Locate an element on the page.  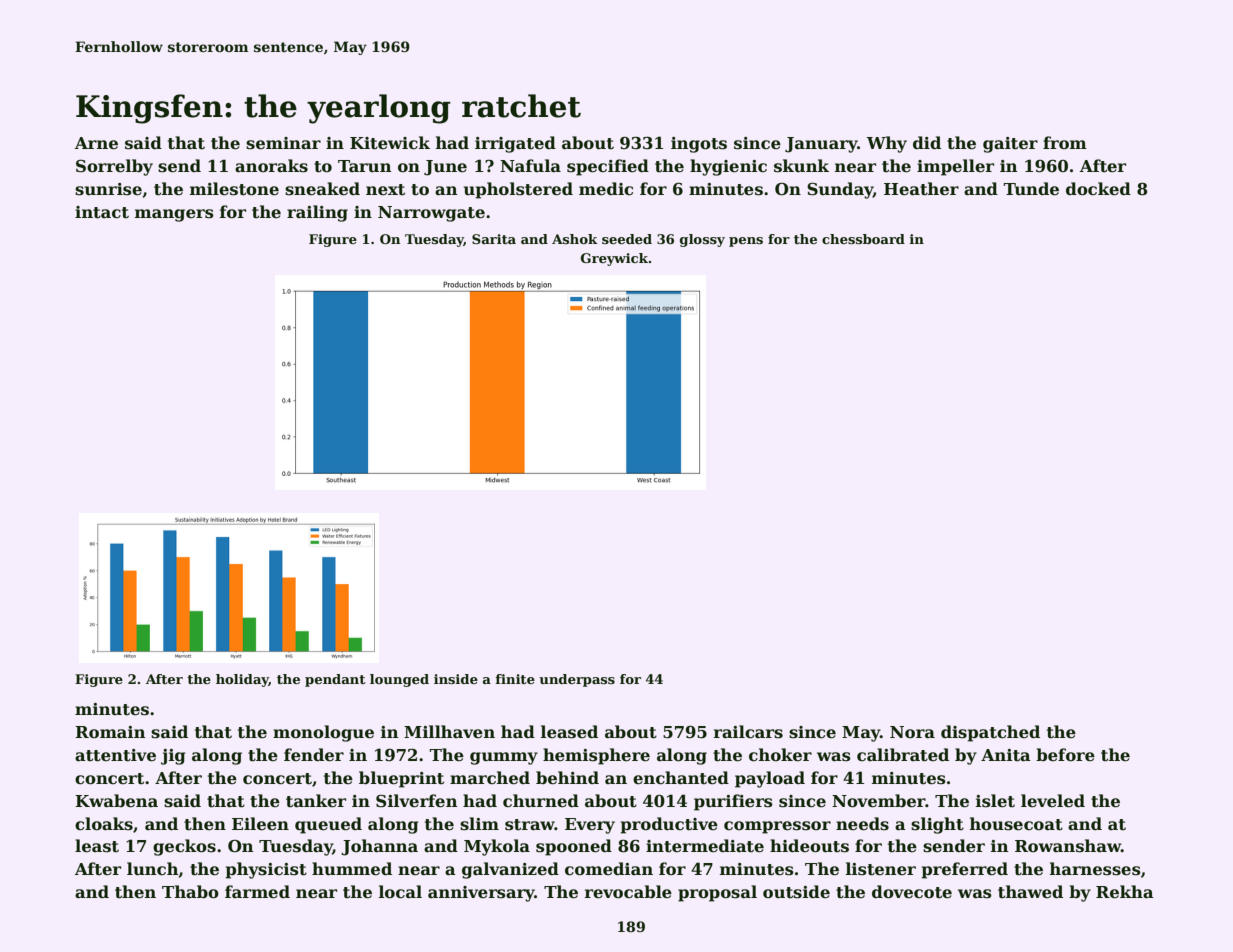
Greywick is located at coordinates (614, 259).
